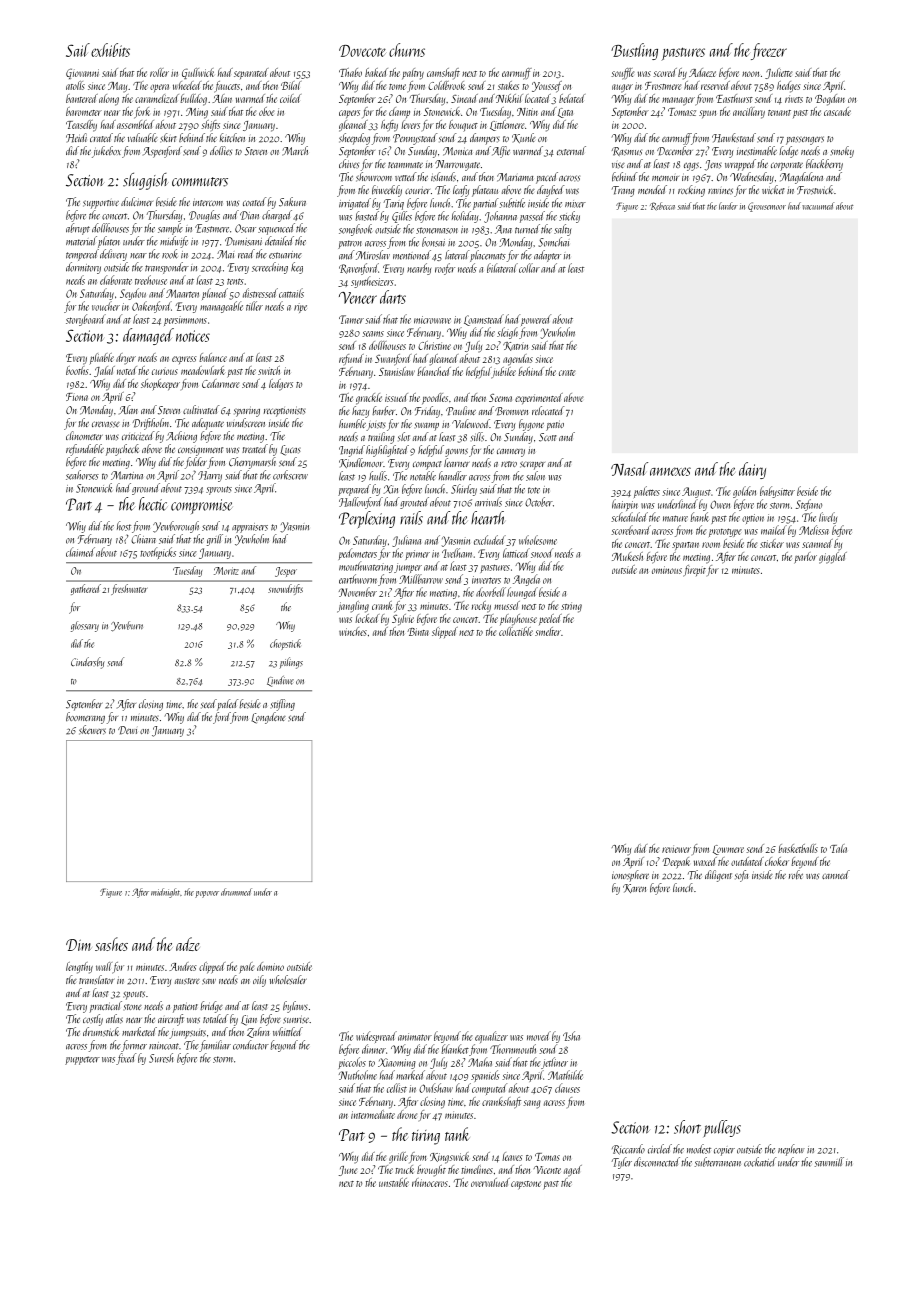 This screenshot has width=924, height=1308. Describe the element at coordinates (394, 1182) in the screenshot. I see `unstable` at that location.
